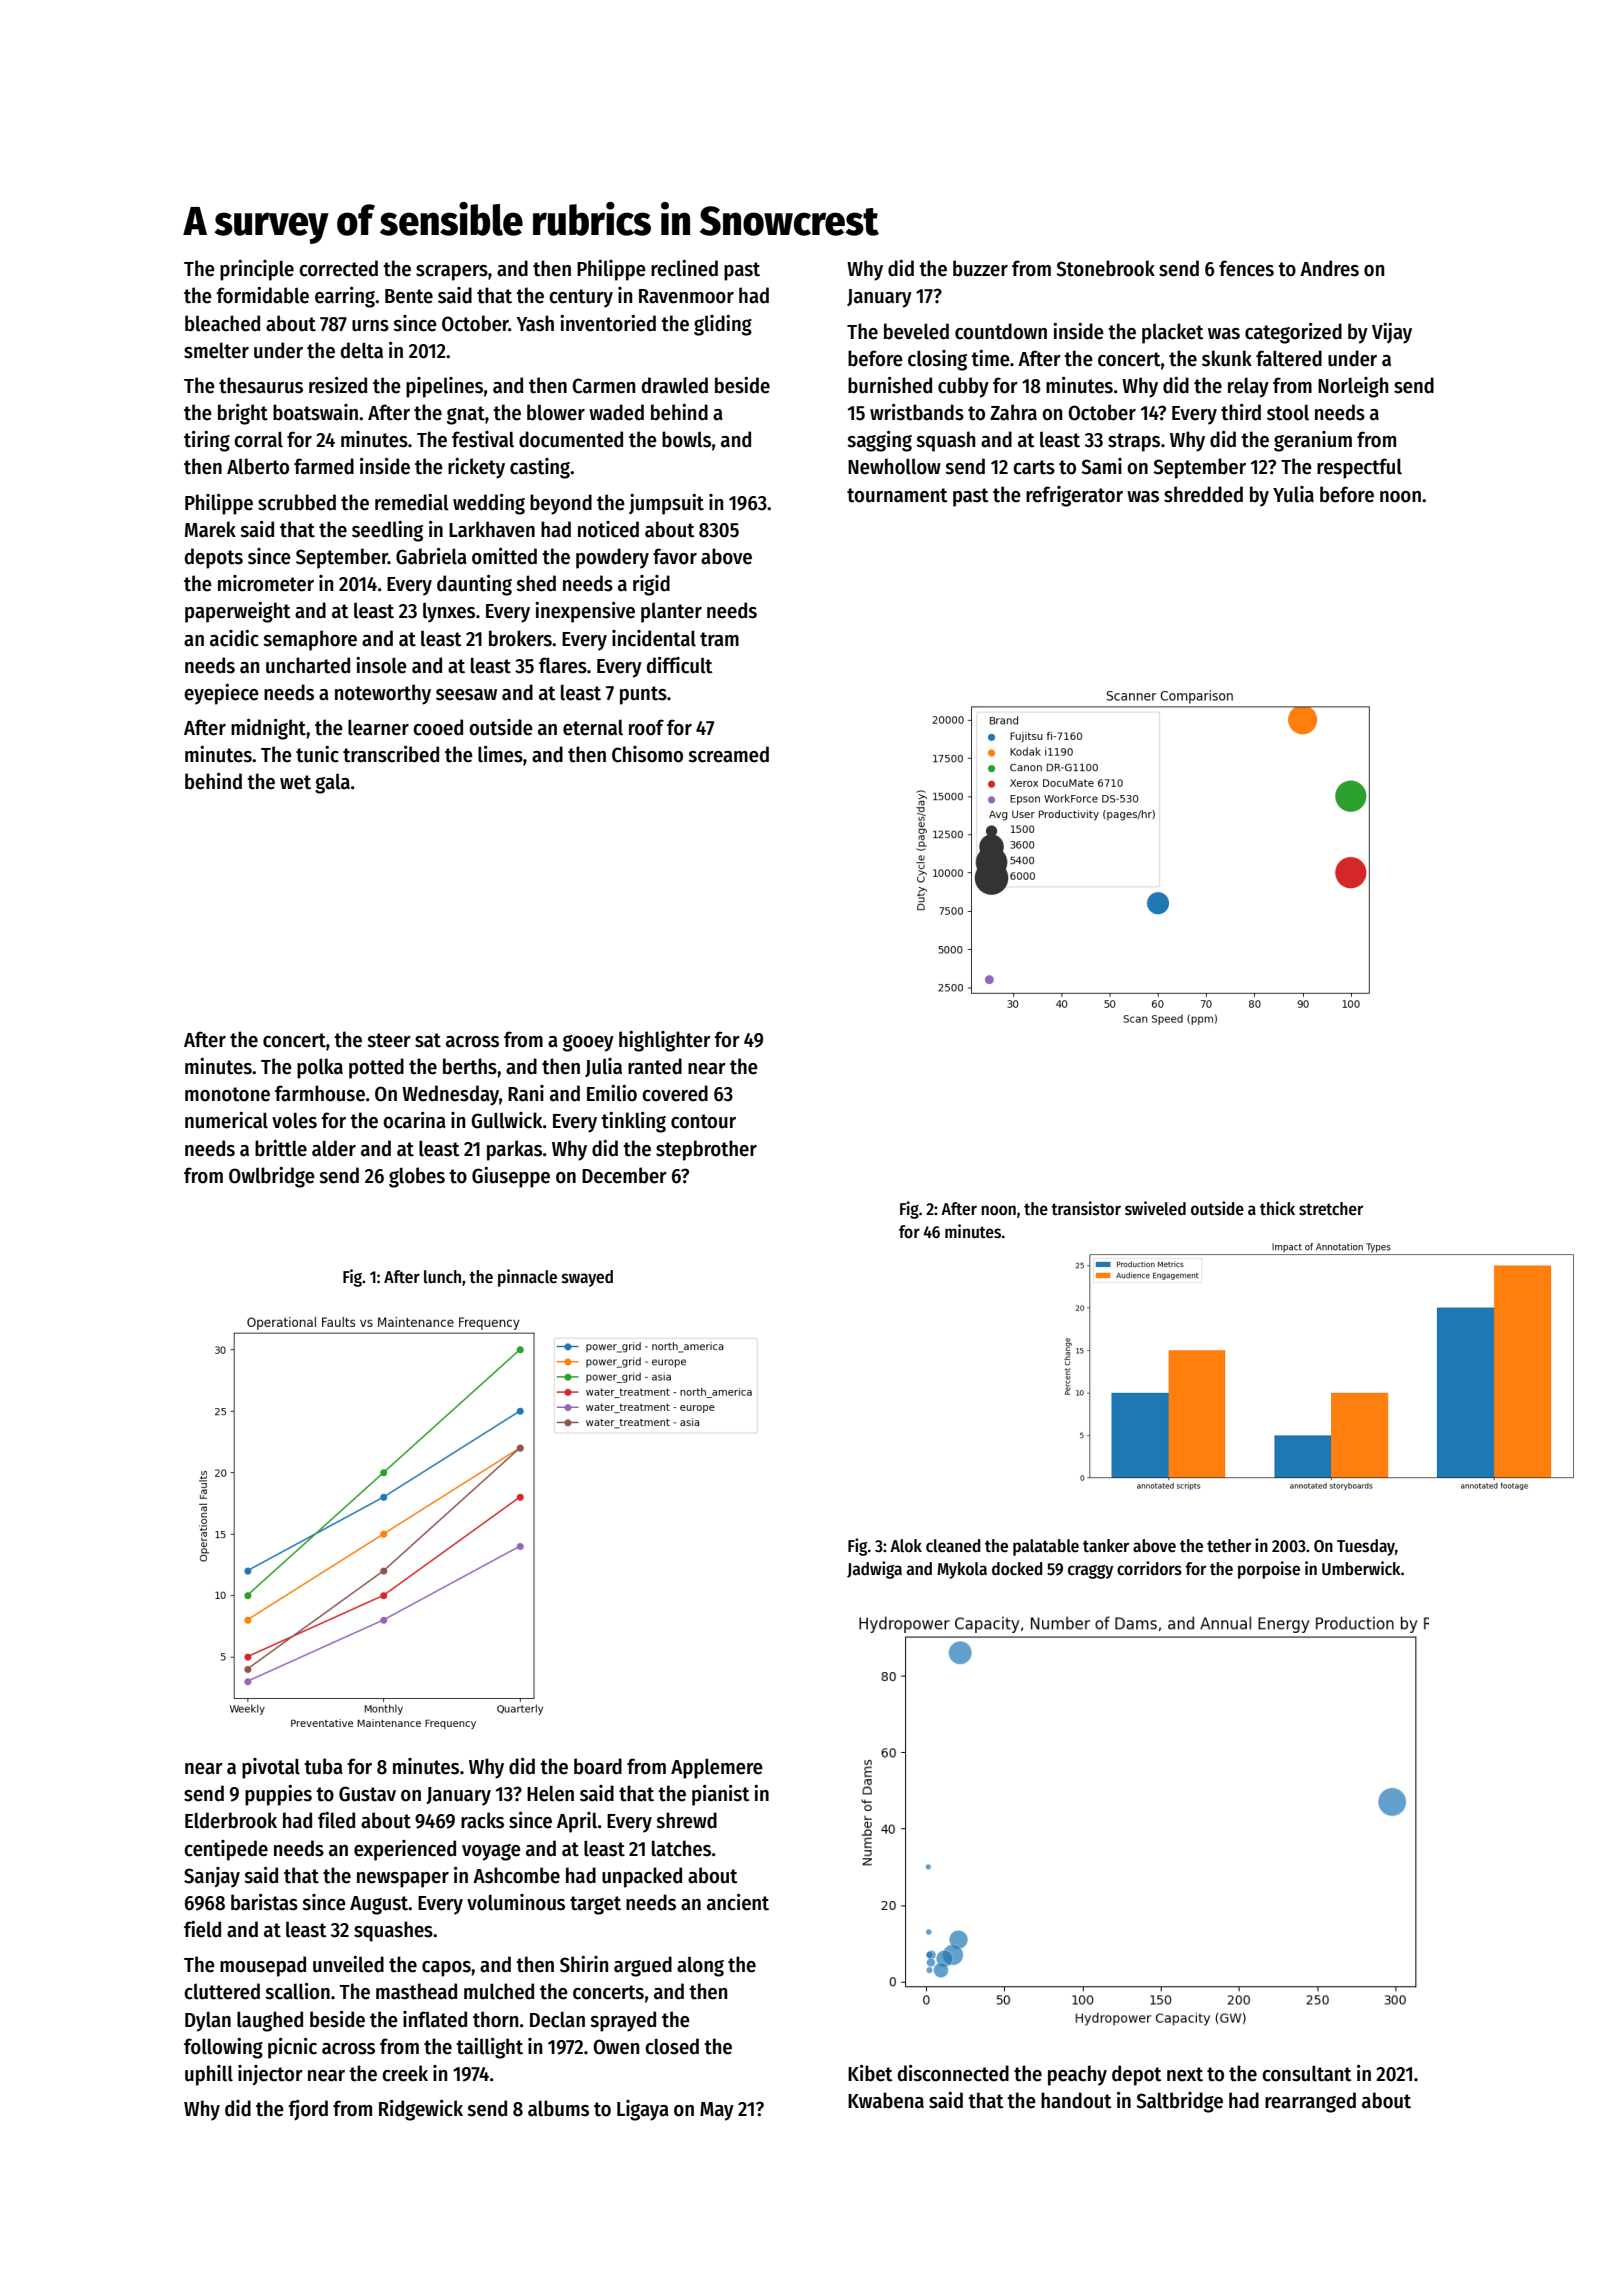 The width and height of the screenshot is (1620, 2292). What do you see at coordinates (334, 1148) in the screenshot?
I see `alder` at bounding box center [334, 1148].
